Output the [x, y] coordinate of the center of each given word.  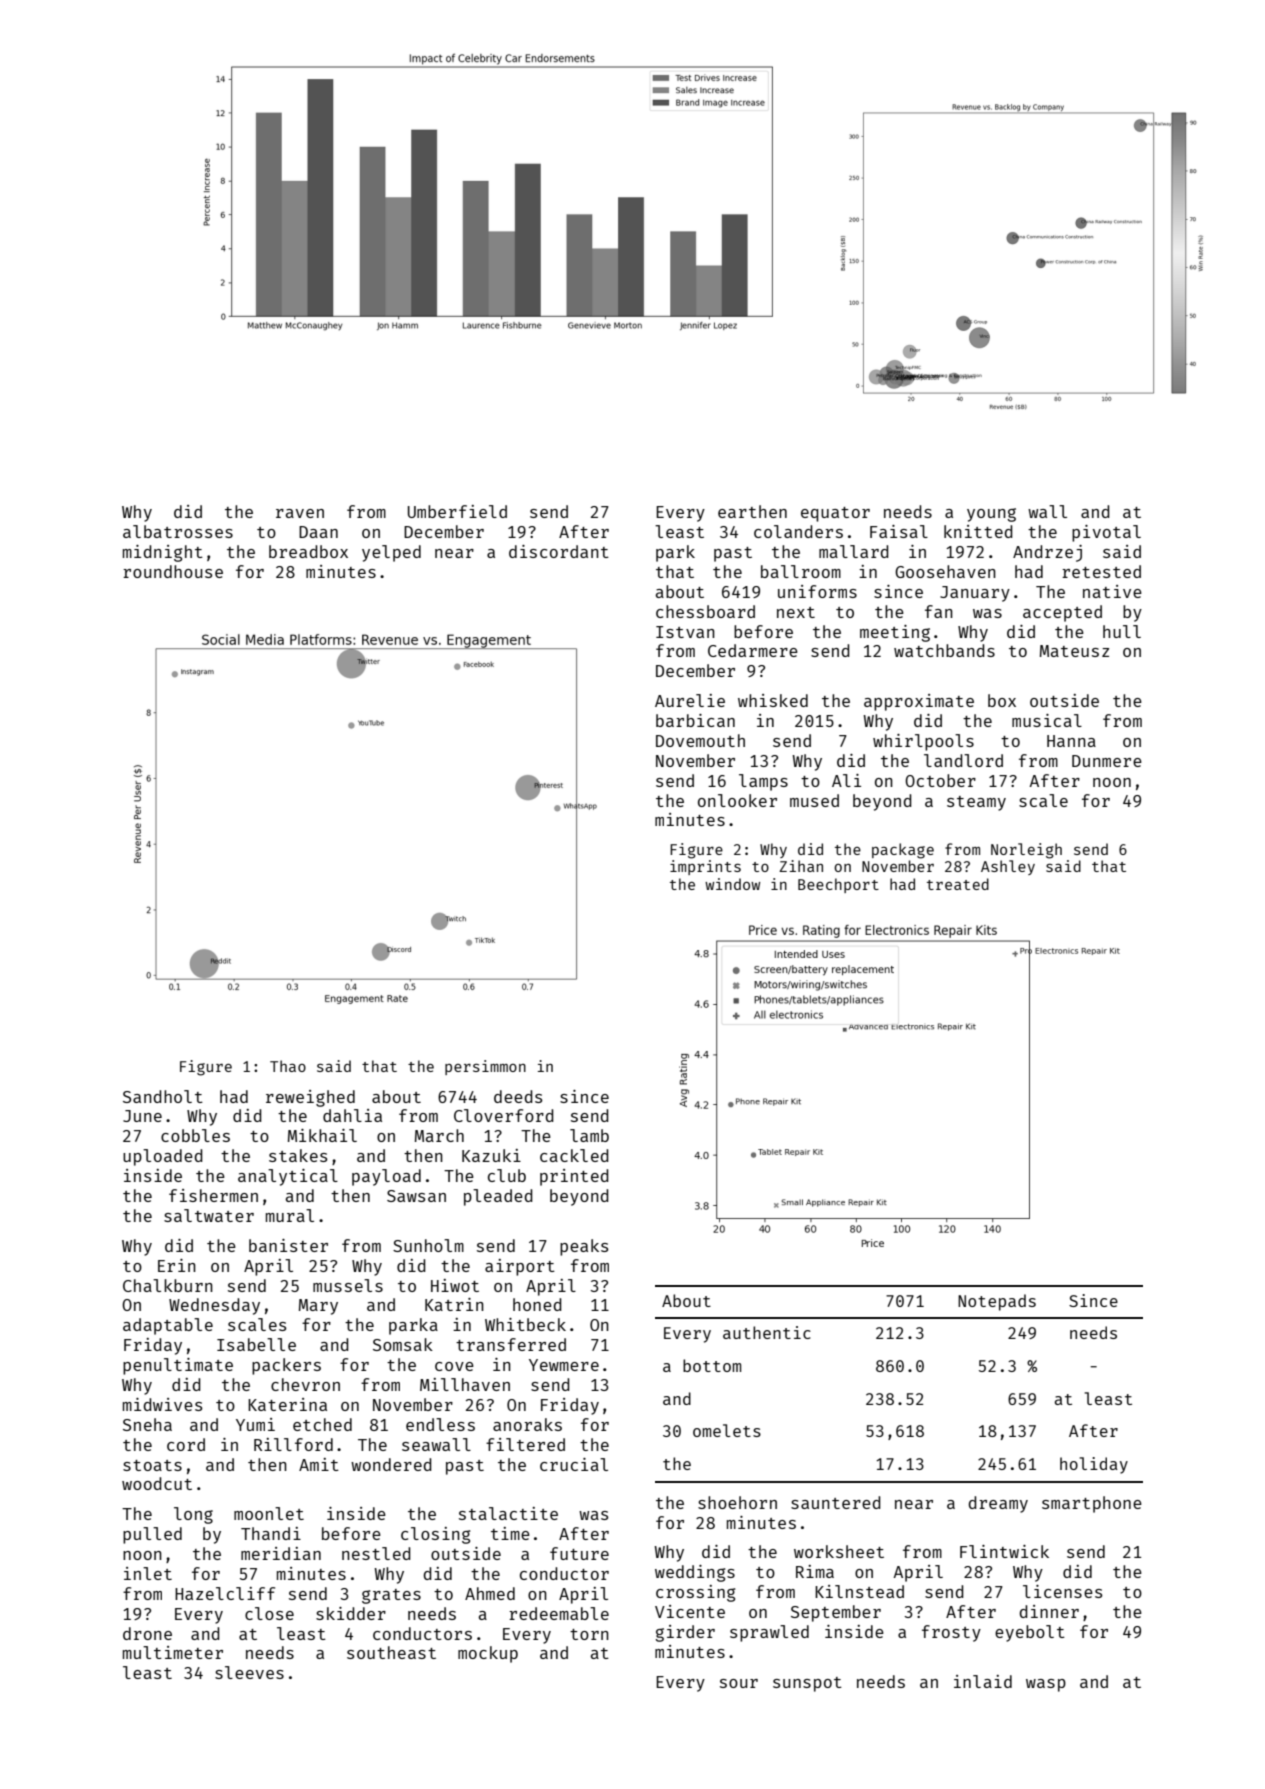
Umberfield [457, 511]
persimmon [485, 1067]
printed [574, 1177]
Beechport [838, 885]
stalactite [508, 1513]
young [991, 515]
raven [300, 513]
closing [435, 1535]
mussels [348, 1285]
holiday [1094, 1465]
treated [958, 884]
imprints [705, 867]
